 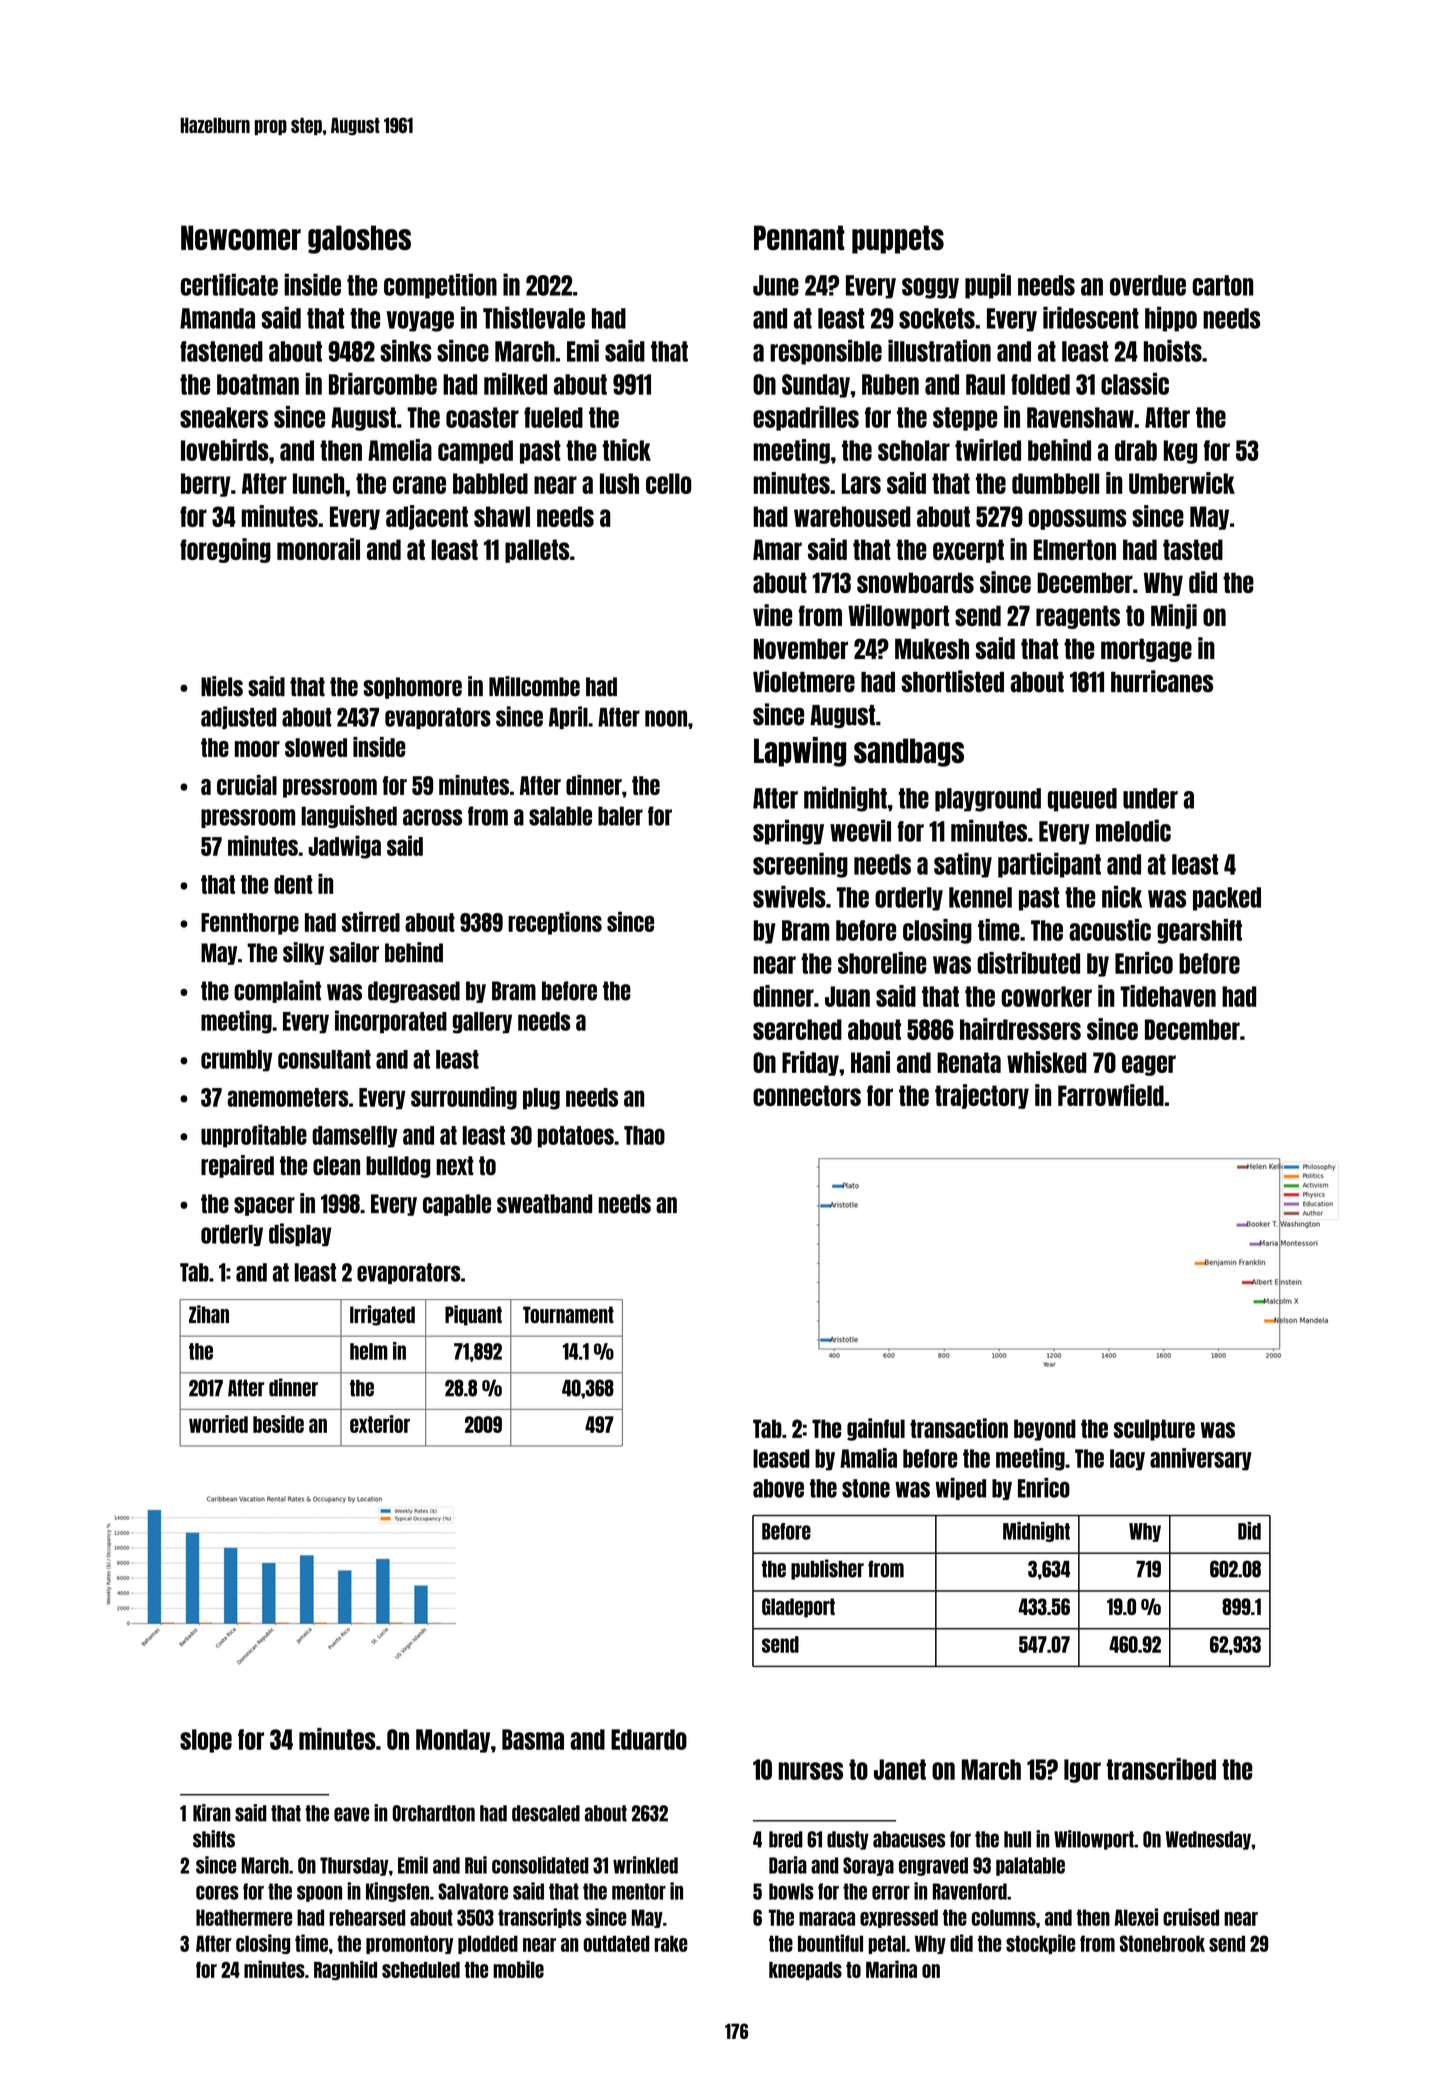 What do you see at coordinates (860, 830) in the document?
I see `weevil` at bounding box center [860, 830].
